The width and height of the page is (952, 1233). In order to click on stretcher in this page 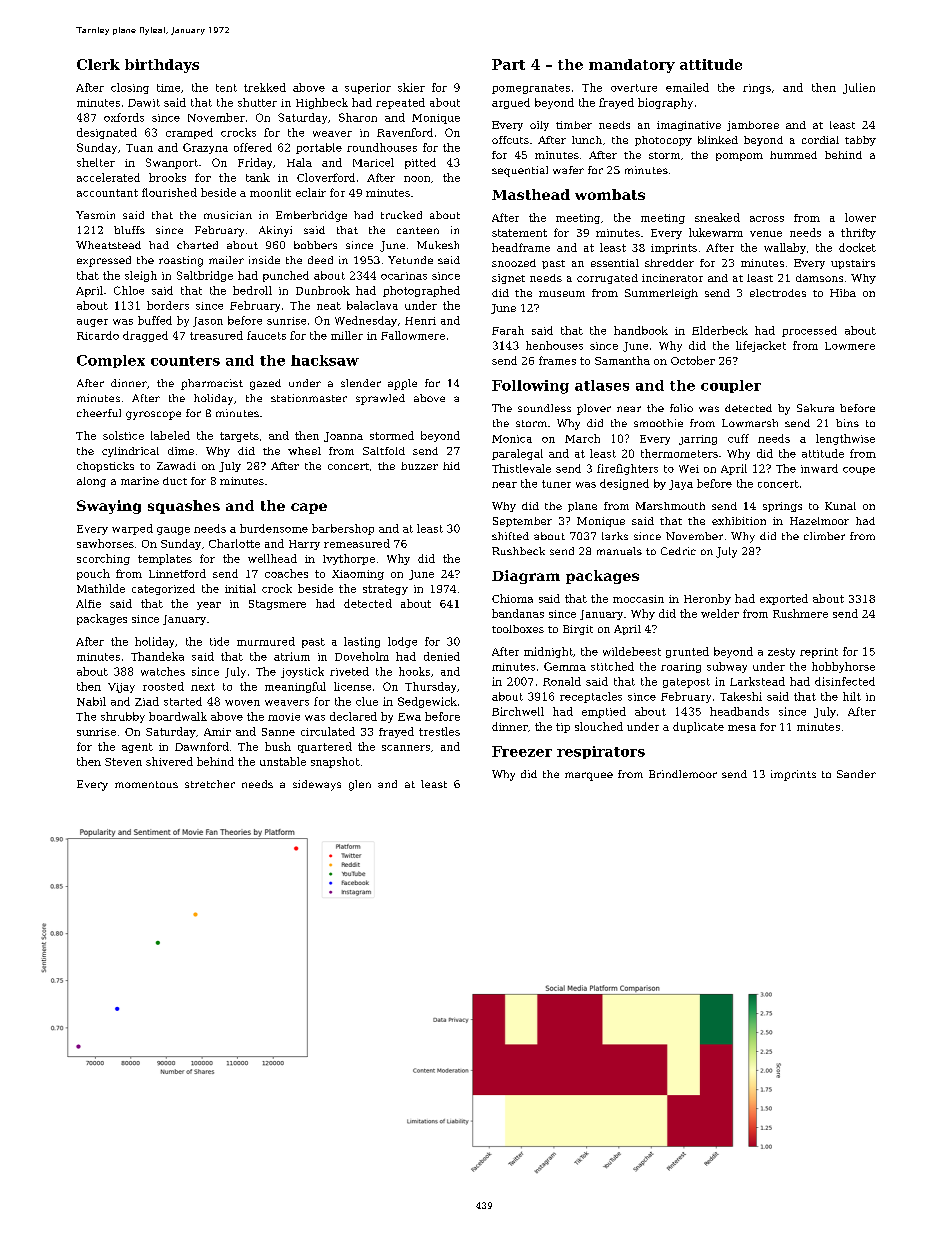, I will do `click(210, 784)`.
